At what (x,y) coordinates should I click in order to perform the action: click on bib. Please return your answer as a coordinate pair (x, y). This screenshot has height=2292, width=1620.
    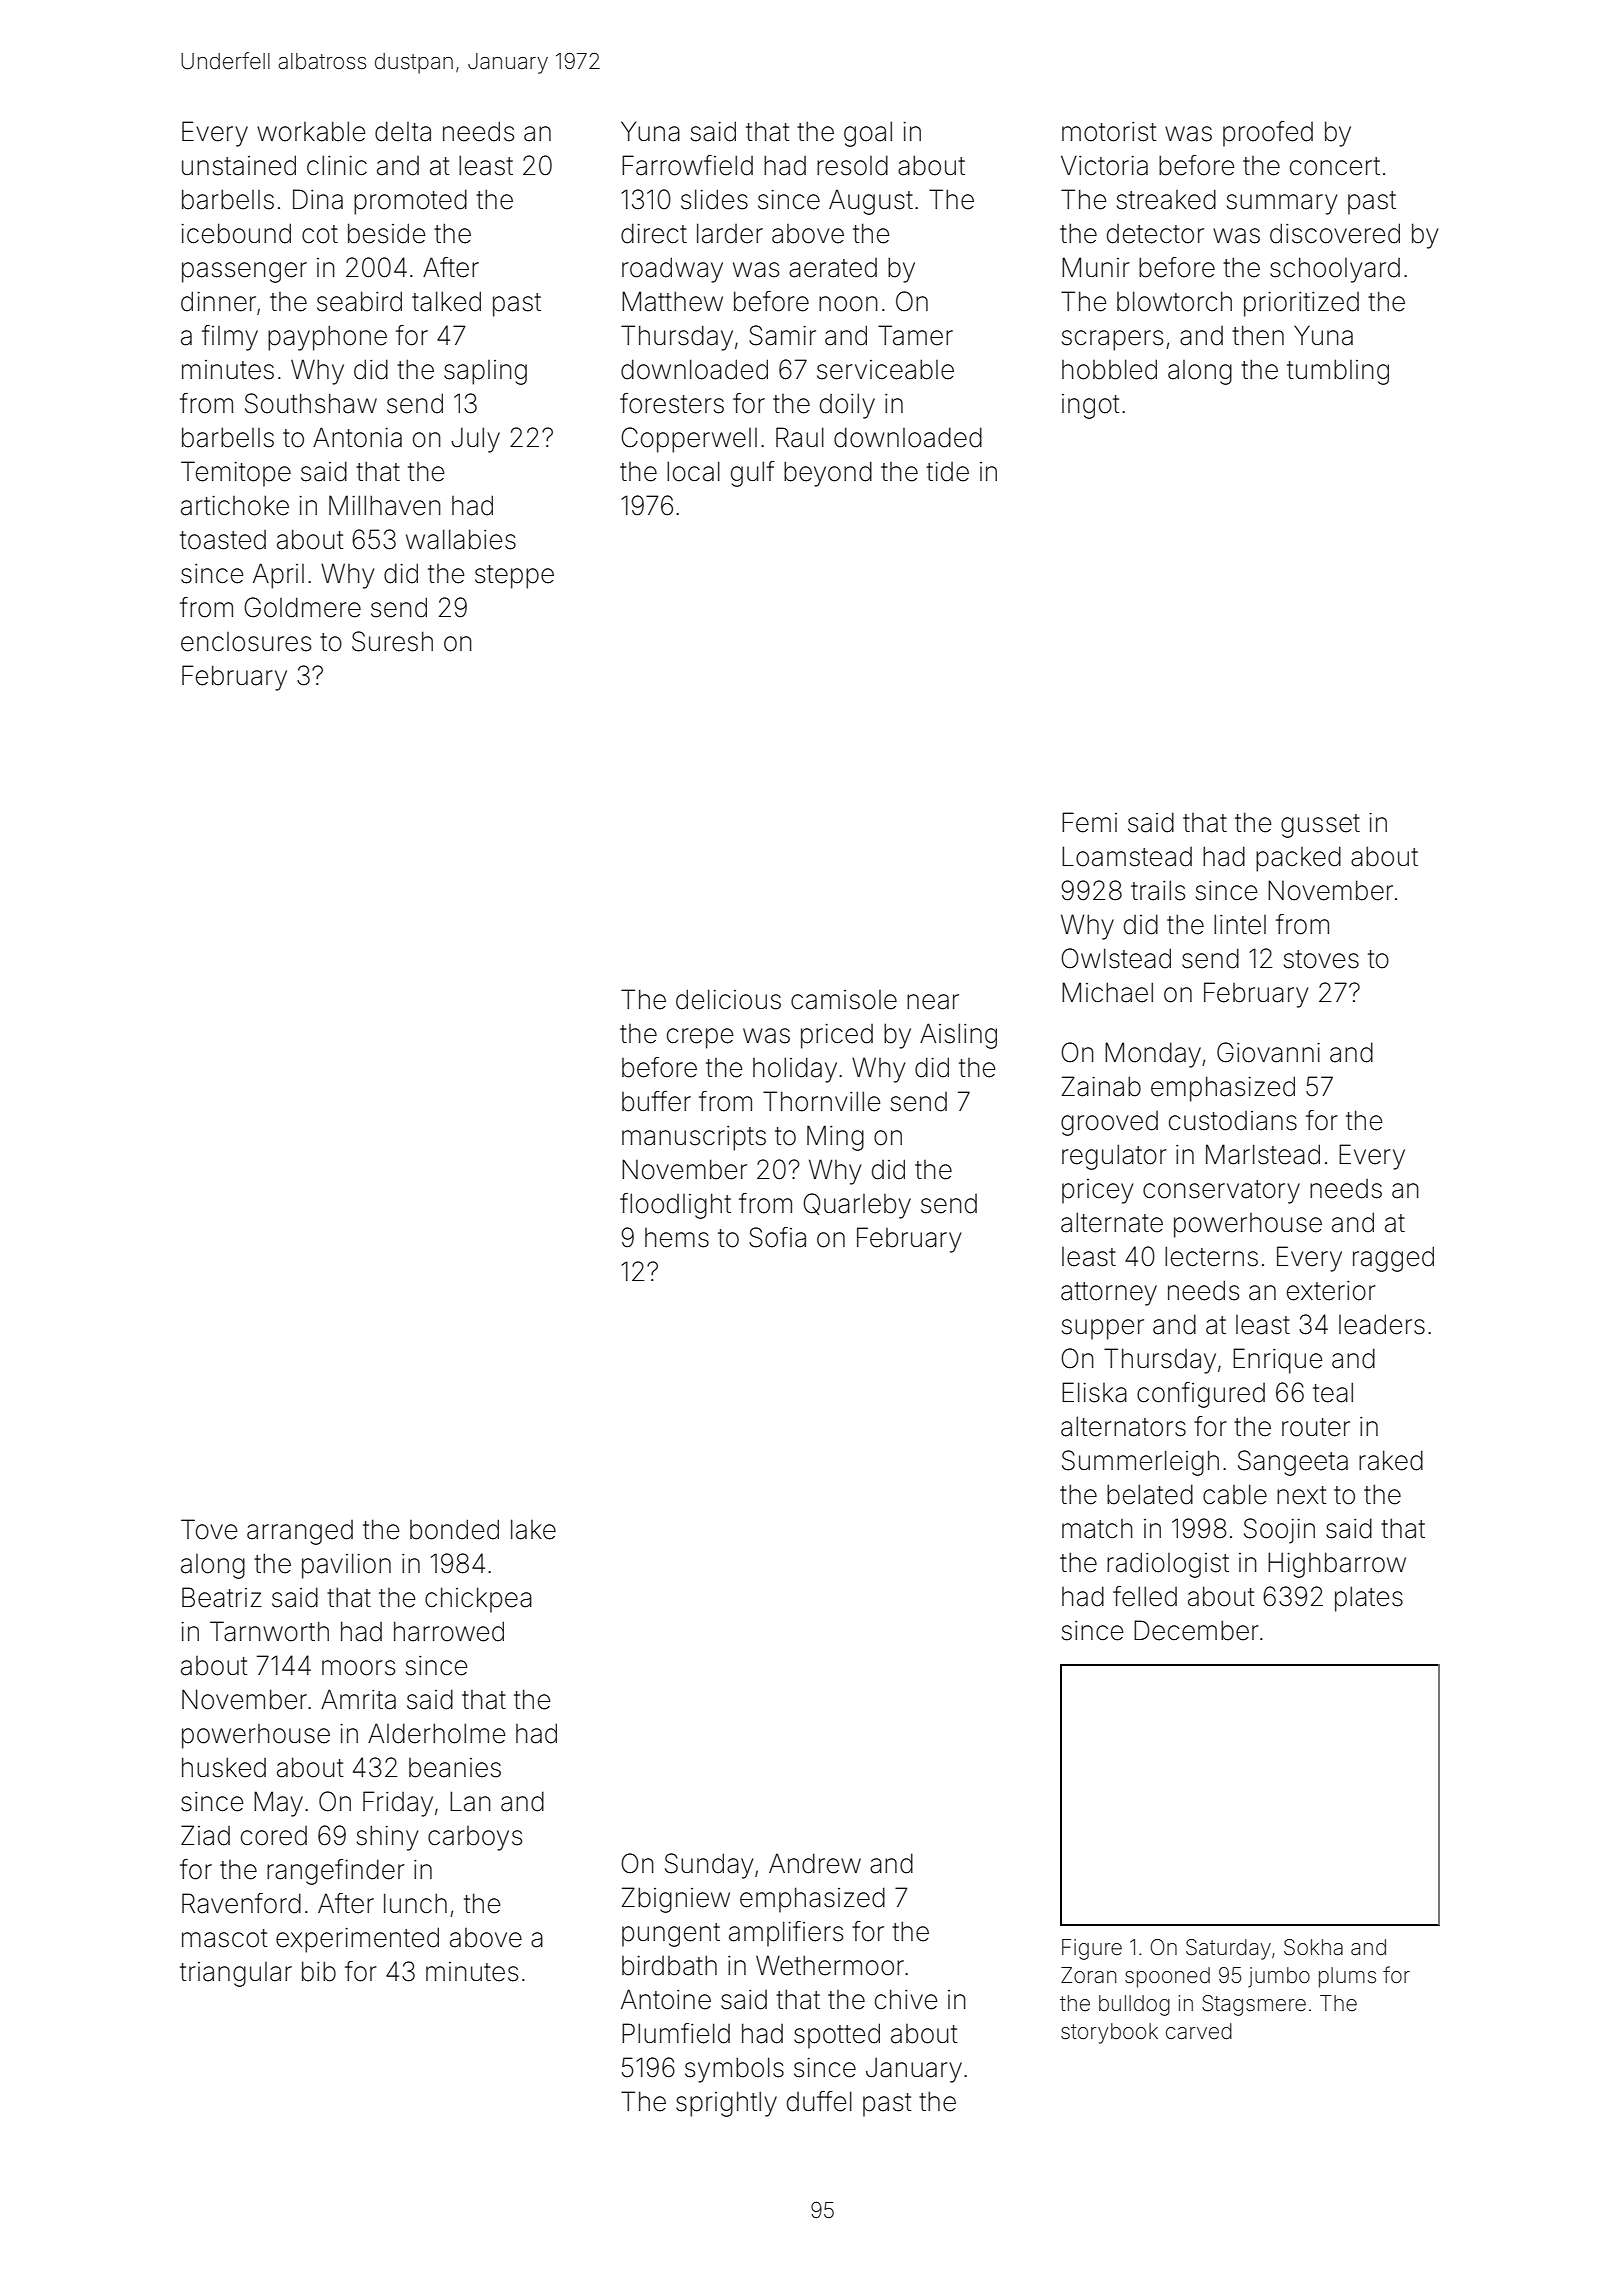
    Looking at the image, I should click on (319, 1971).
